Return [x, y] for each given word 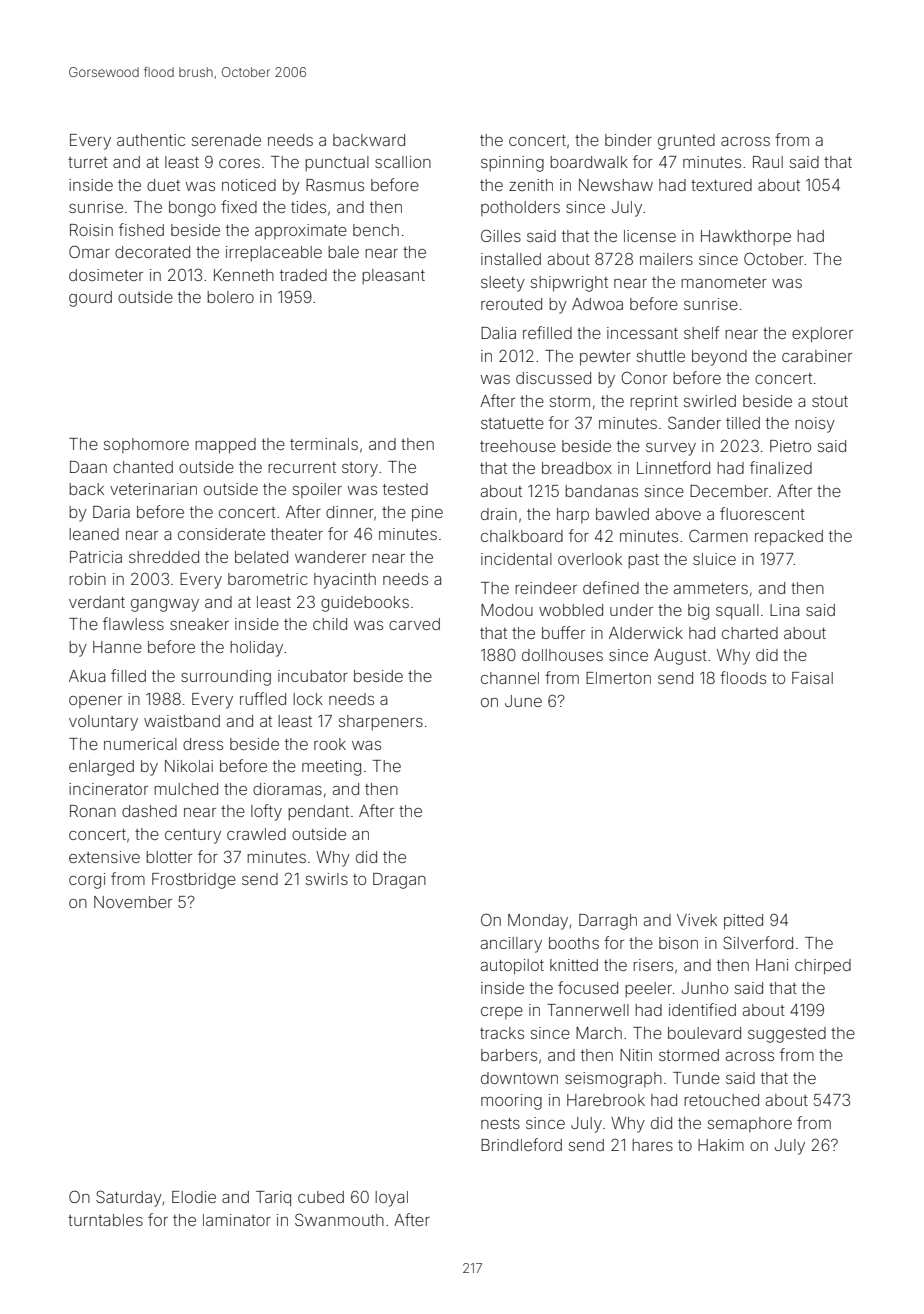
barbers [509, 1055]
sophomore [146, 445]
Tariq [273, 1199]
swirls [327, 879]
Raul [768, 162]
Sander [694, 422]
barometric [268, 579]
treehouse [518, 446]
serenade [226, 140]
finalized [781, 467]
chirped [823, 967]
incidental [516, 559]
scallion [403, 162]
